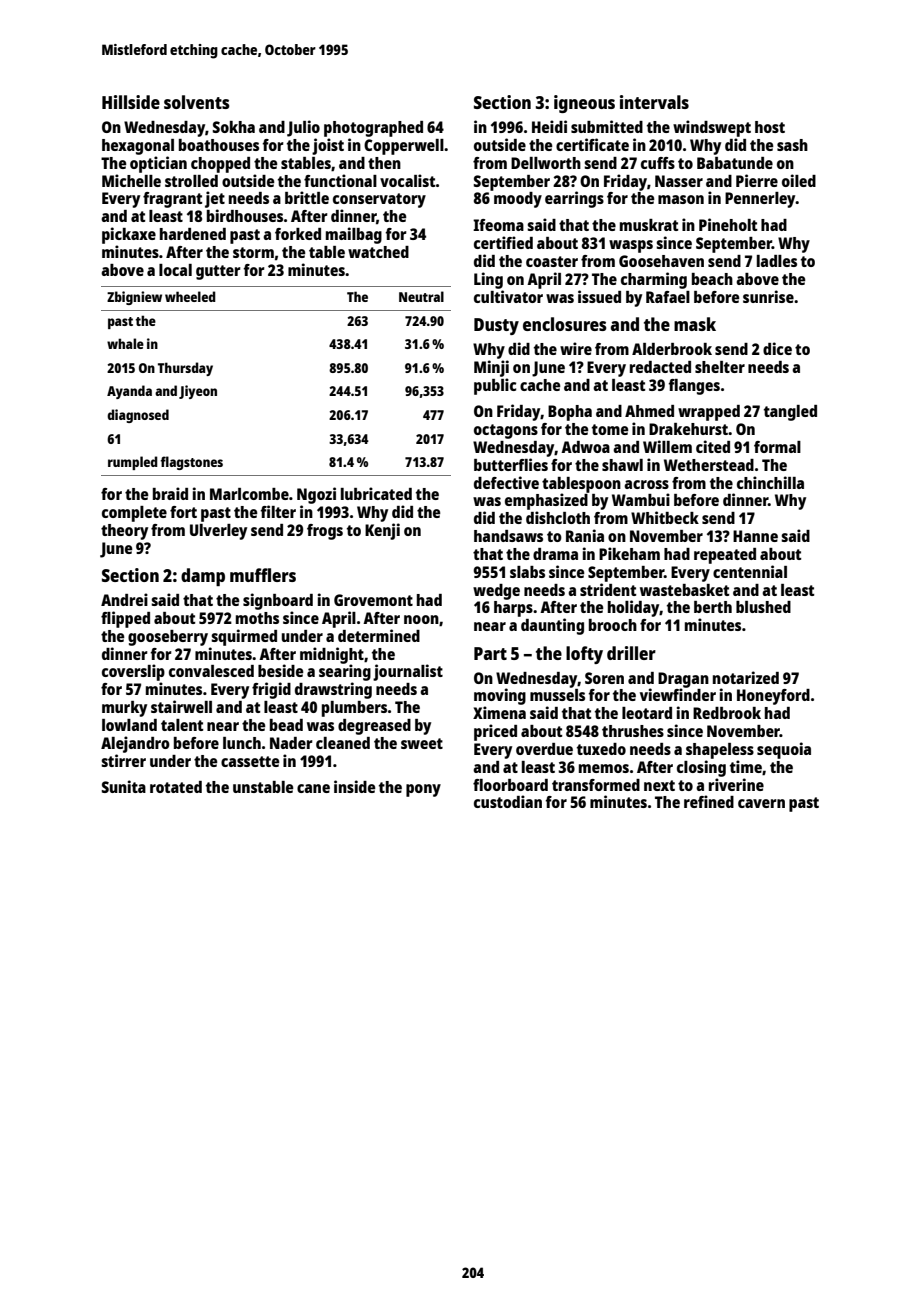 This document has height=1308, width=924. What do you see at coordinates (654, 102) in the document?
I see `intervals` at bounding box center [654, 102].
